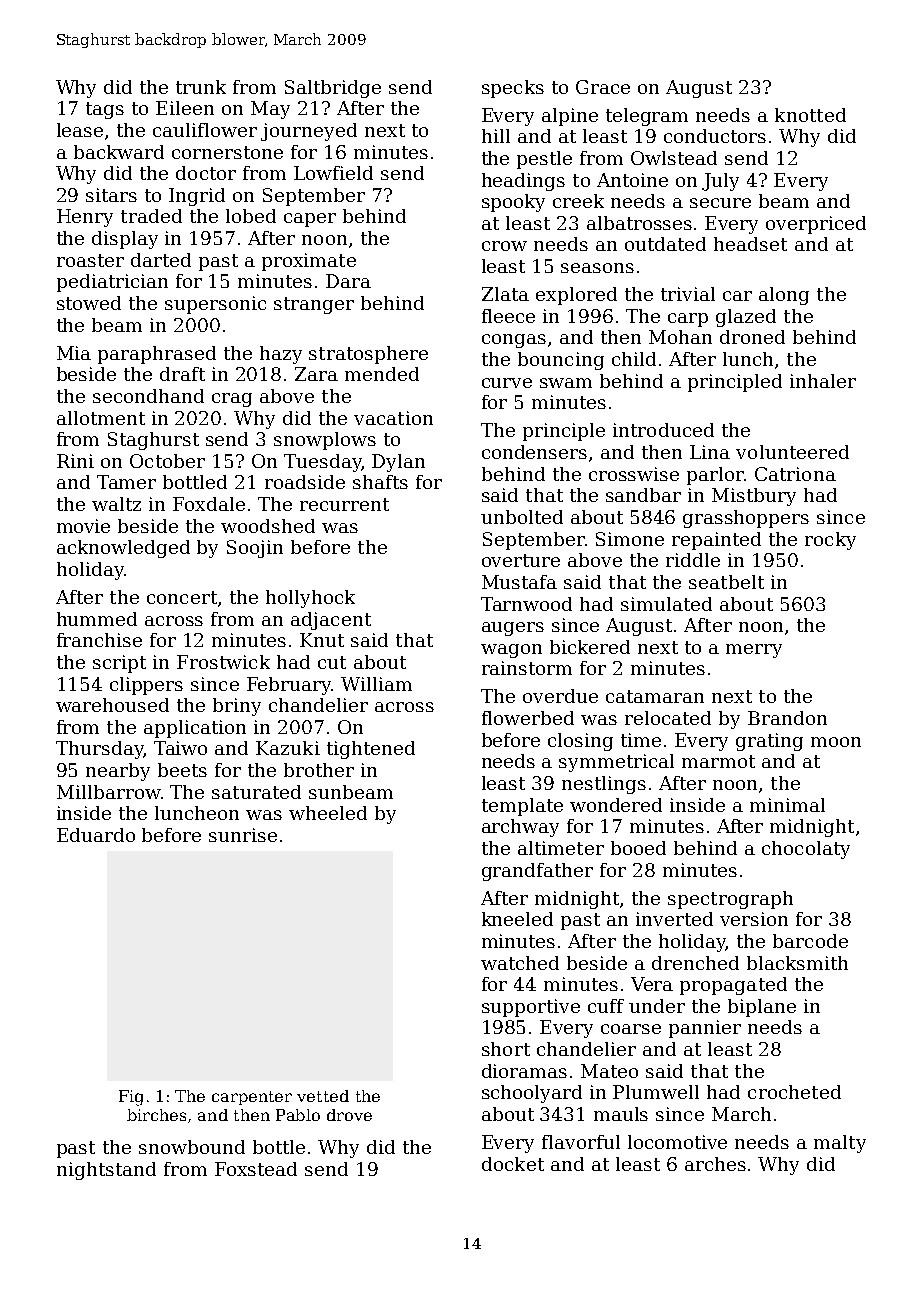  What do you see at coordinates (209, 504) in the page?
I see `Foxdale` at bounding box center [209, 504].
